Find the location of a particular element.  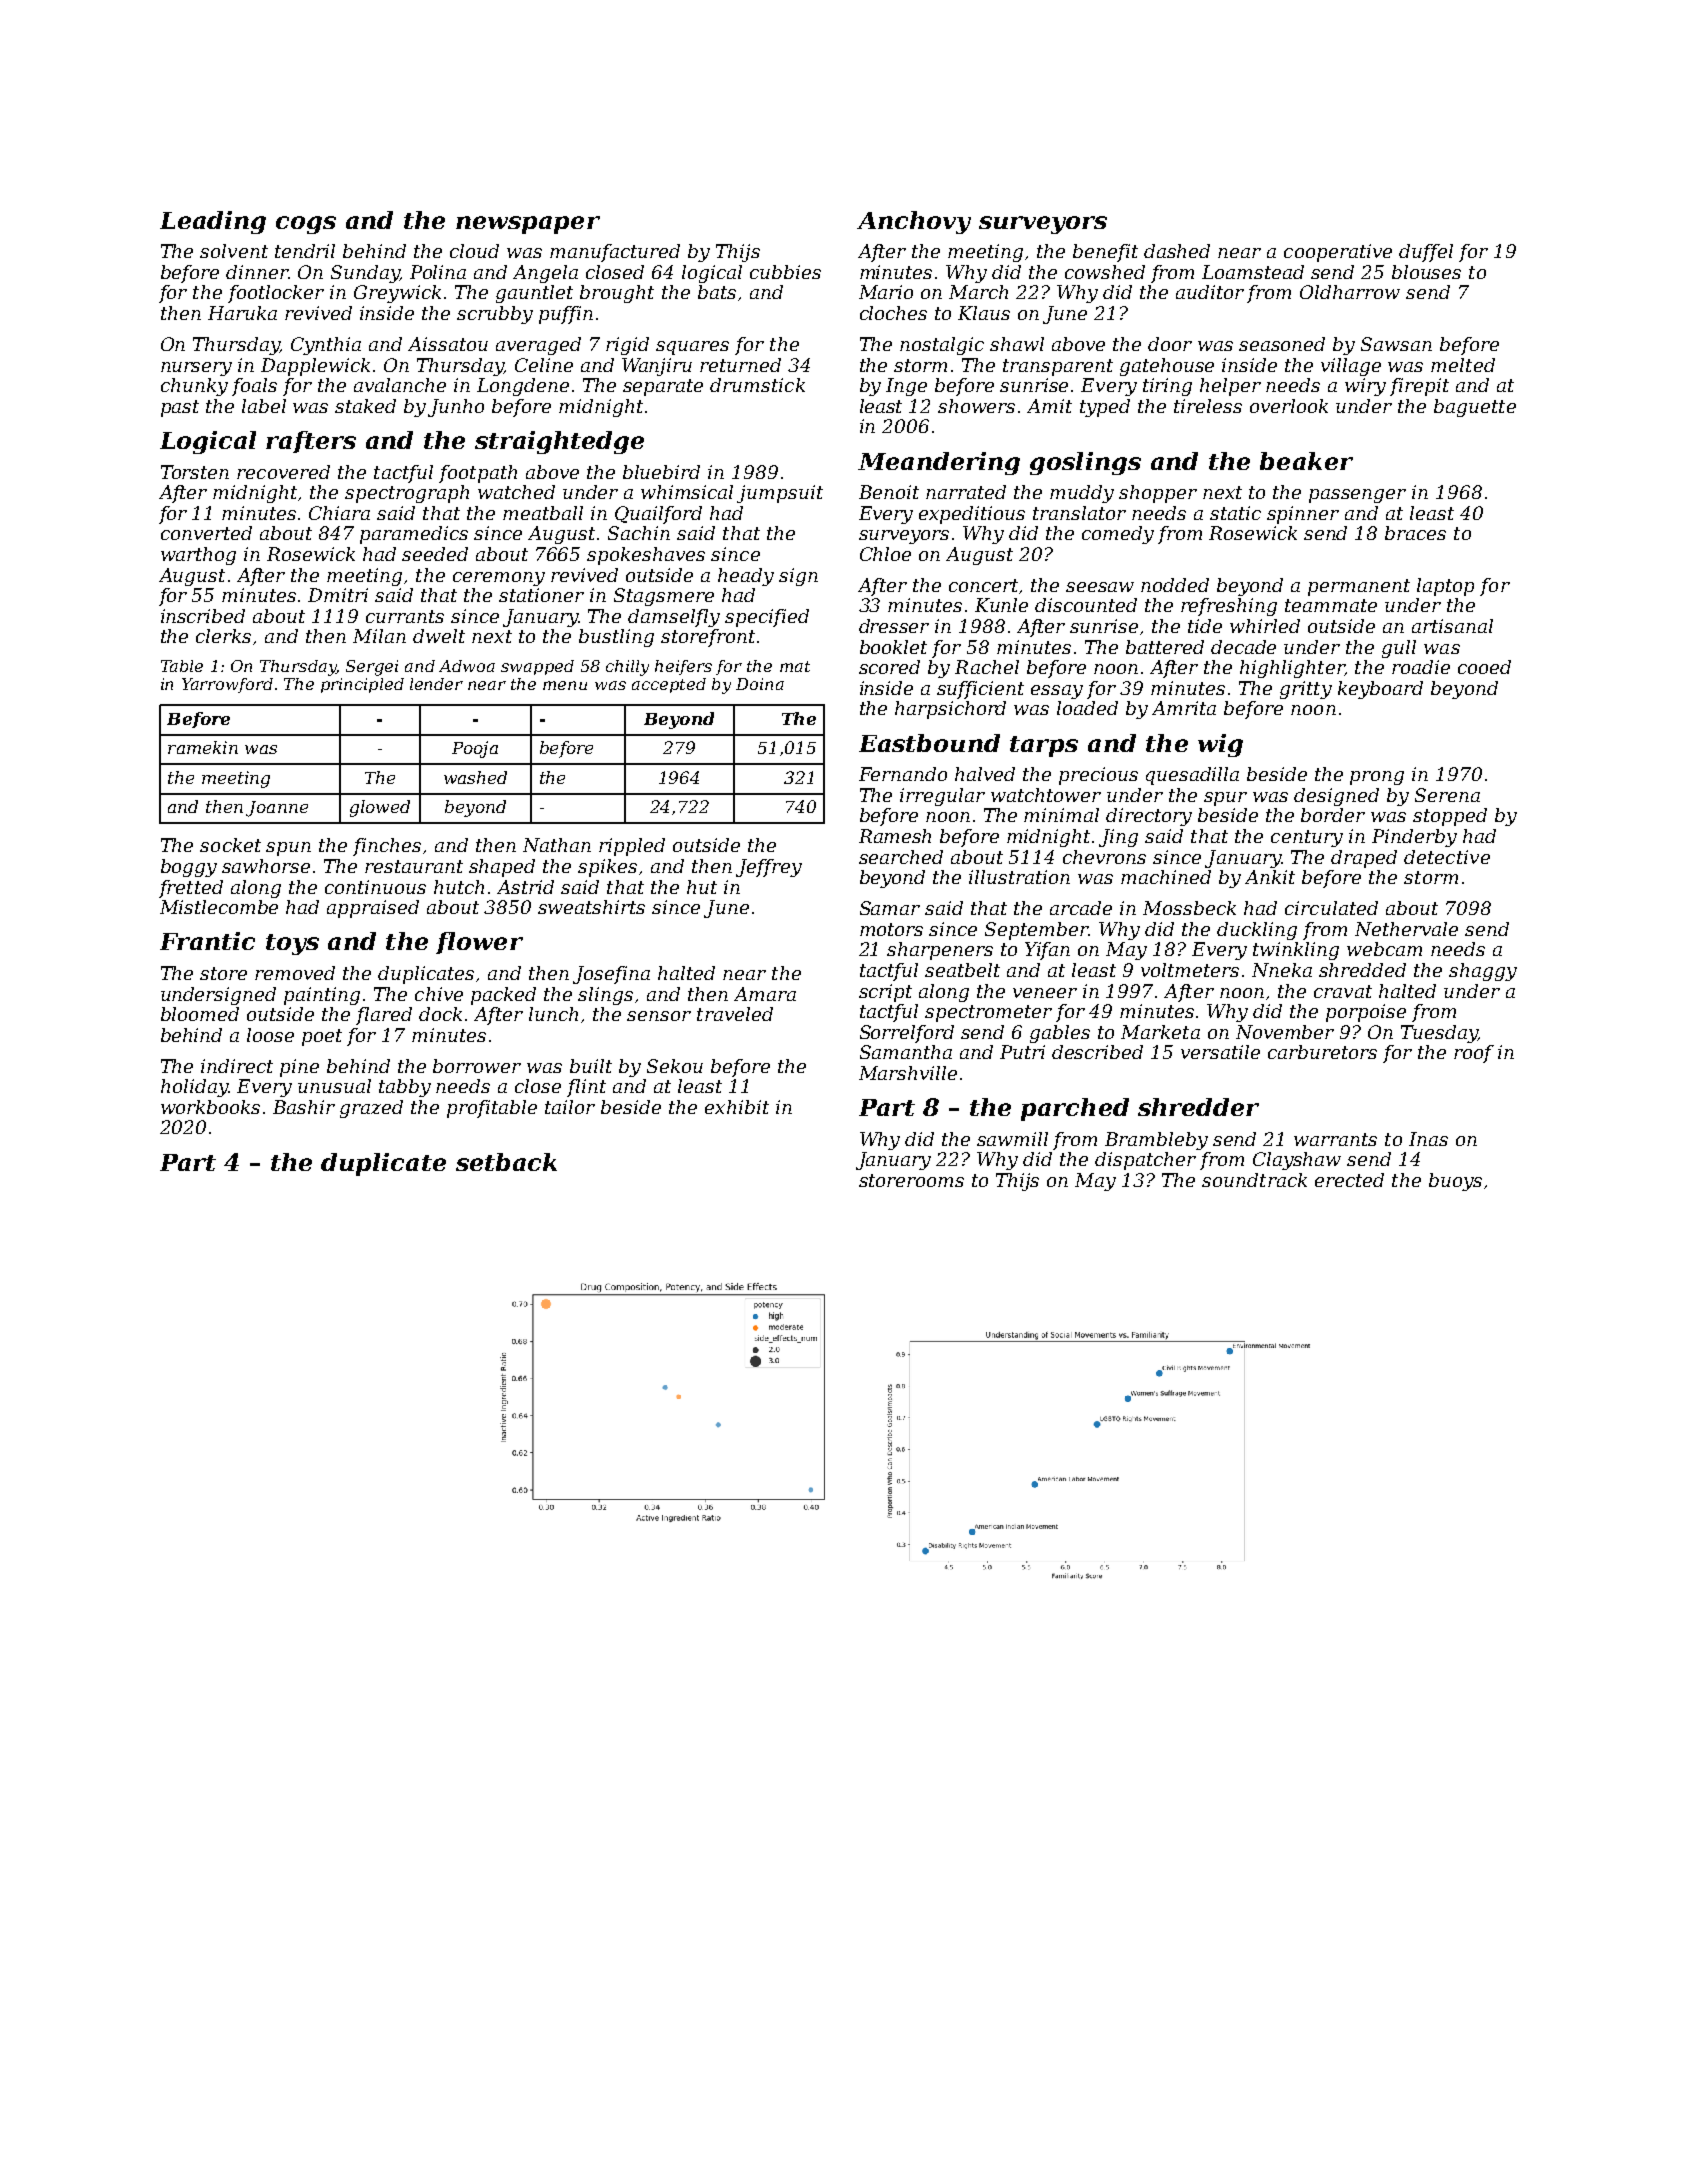

jumpsuit is located at coordinates (780, 494).
